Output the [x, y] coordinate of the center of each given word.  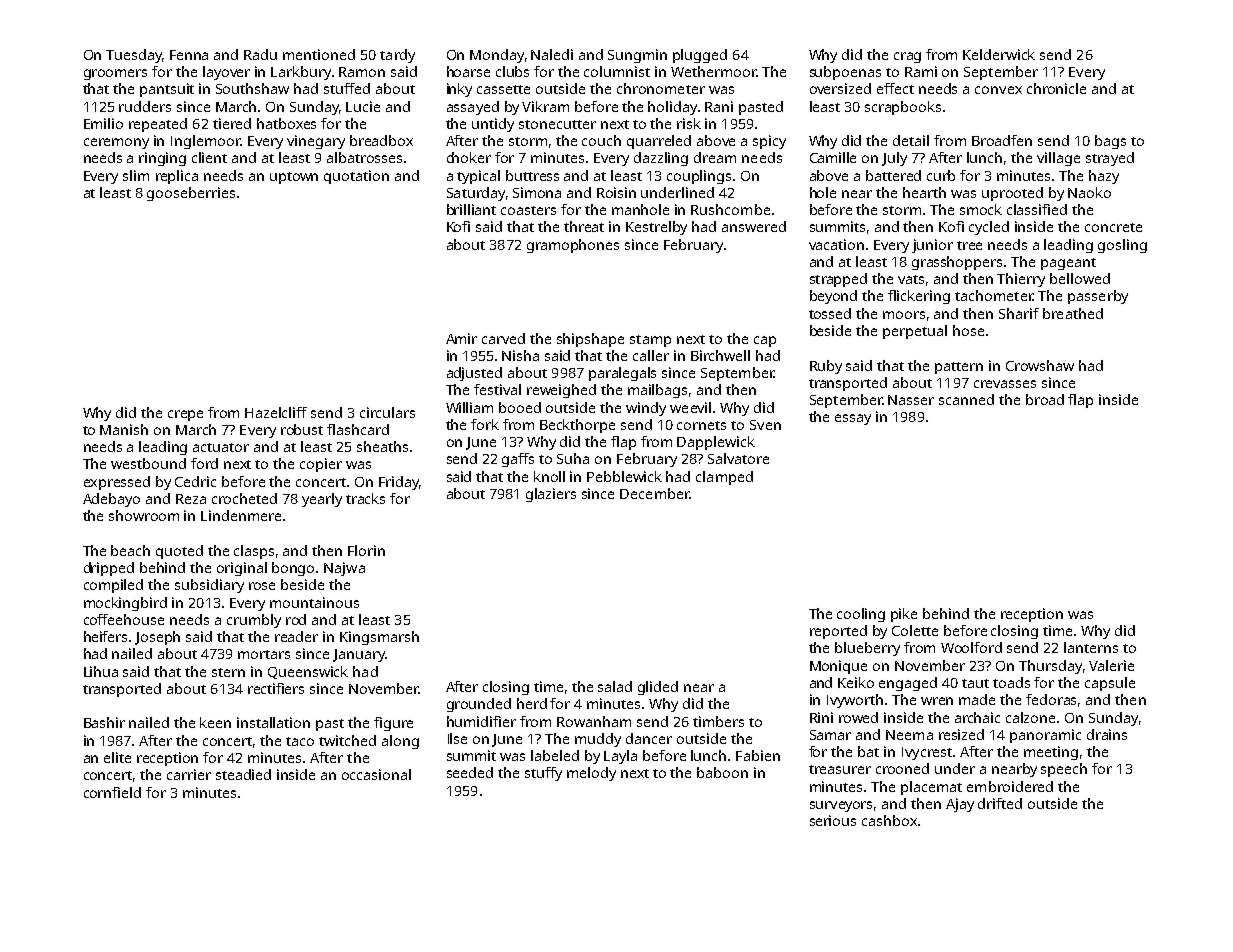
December [654, 493]
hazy [1104, 177]
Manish [124, 429]
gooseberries [191, 194]
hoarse [468, 71]
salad [615, 686]
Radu [260, 54]
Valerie [1111, 665]
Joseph [157, 638]
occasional [376, 774]
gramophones [573, 246]
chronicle [1056, 88]
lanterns [1091, 647]
